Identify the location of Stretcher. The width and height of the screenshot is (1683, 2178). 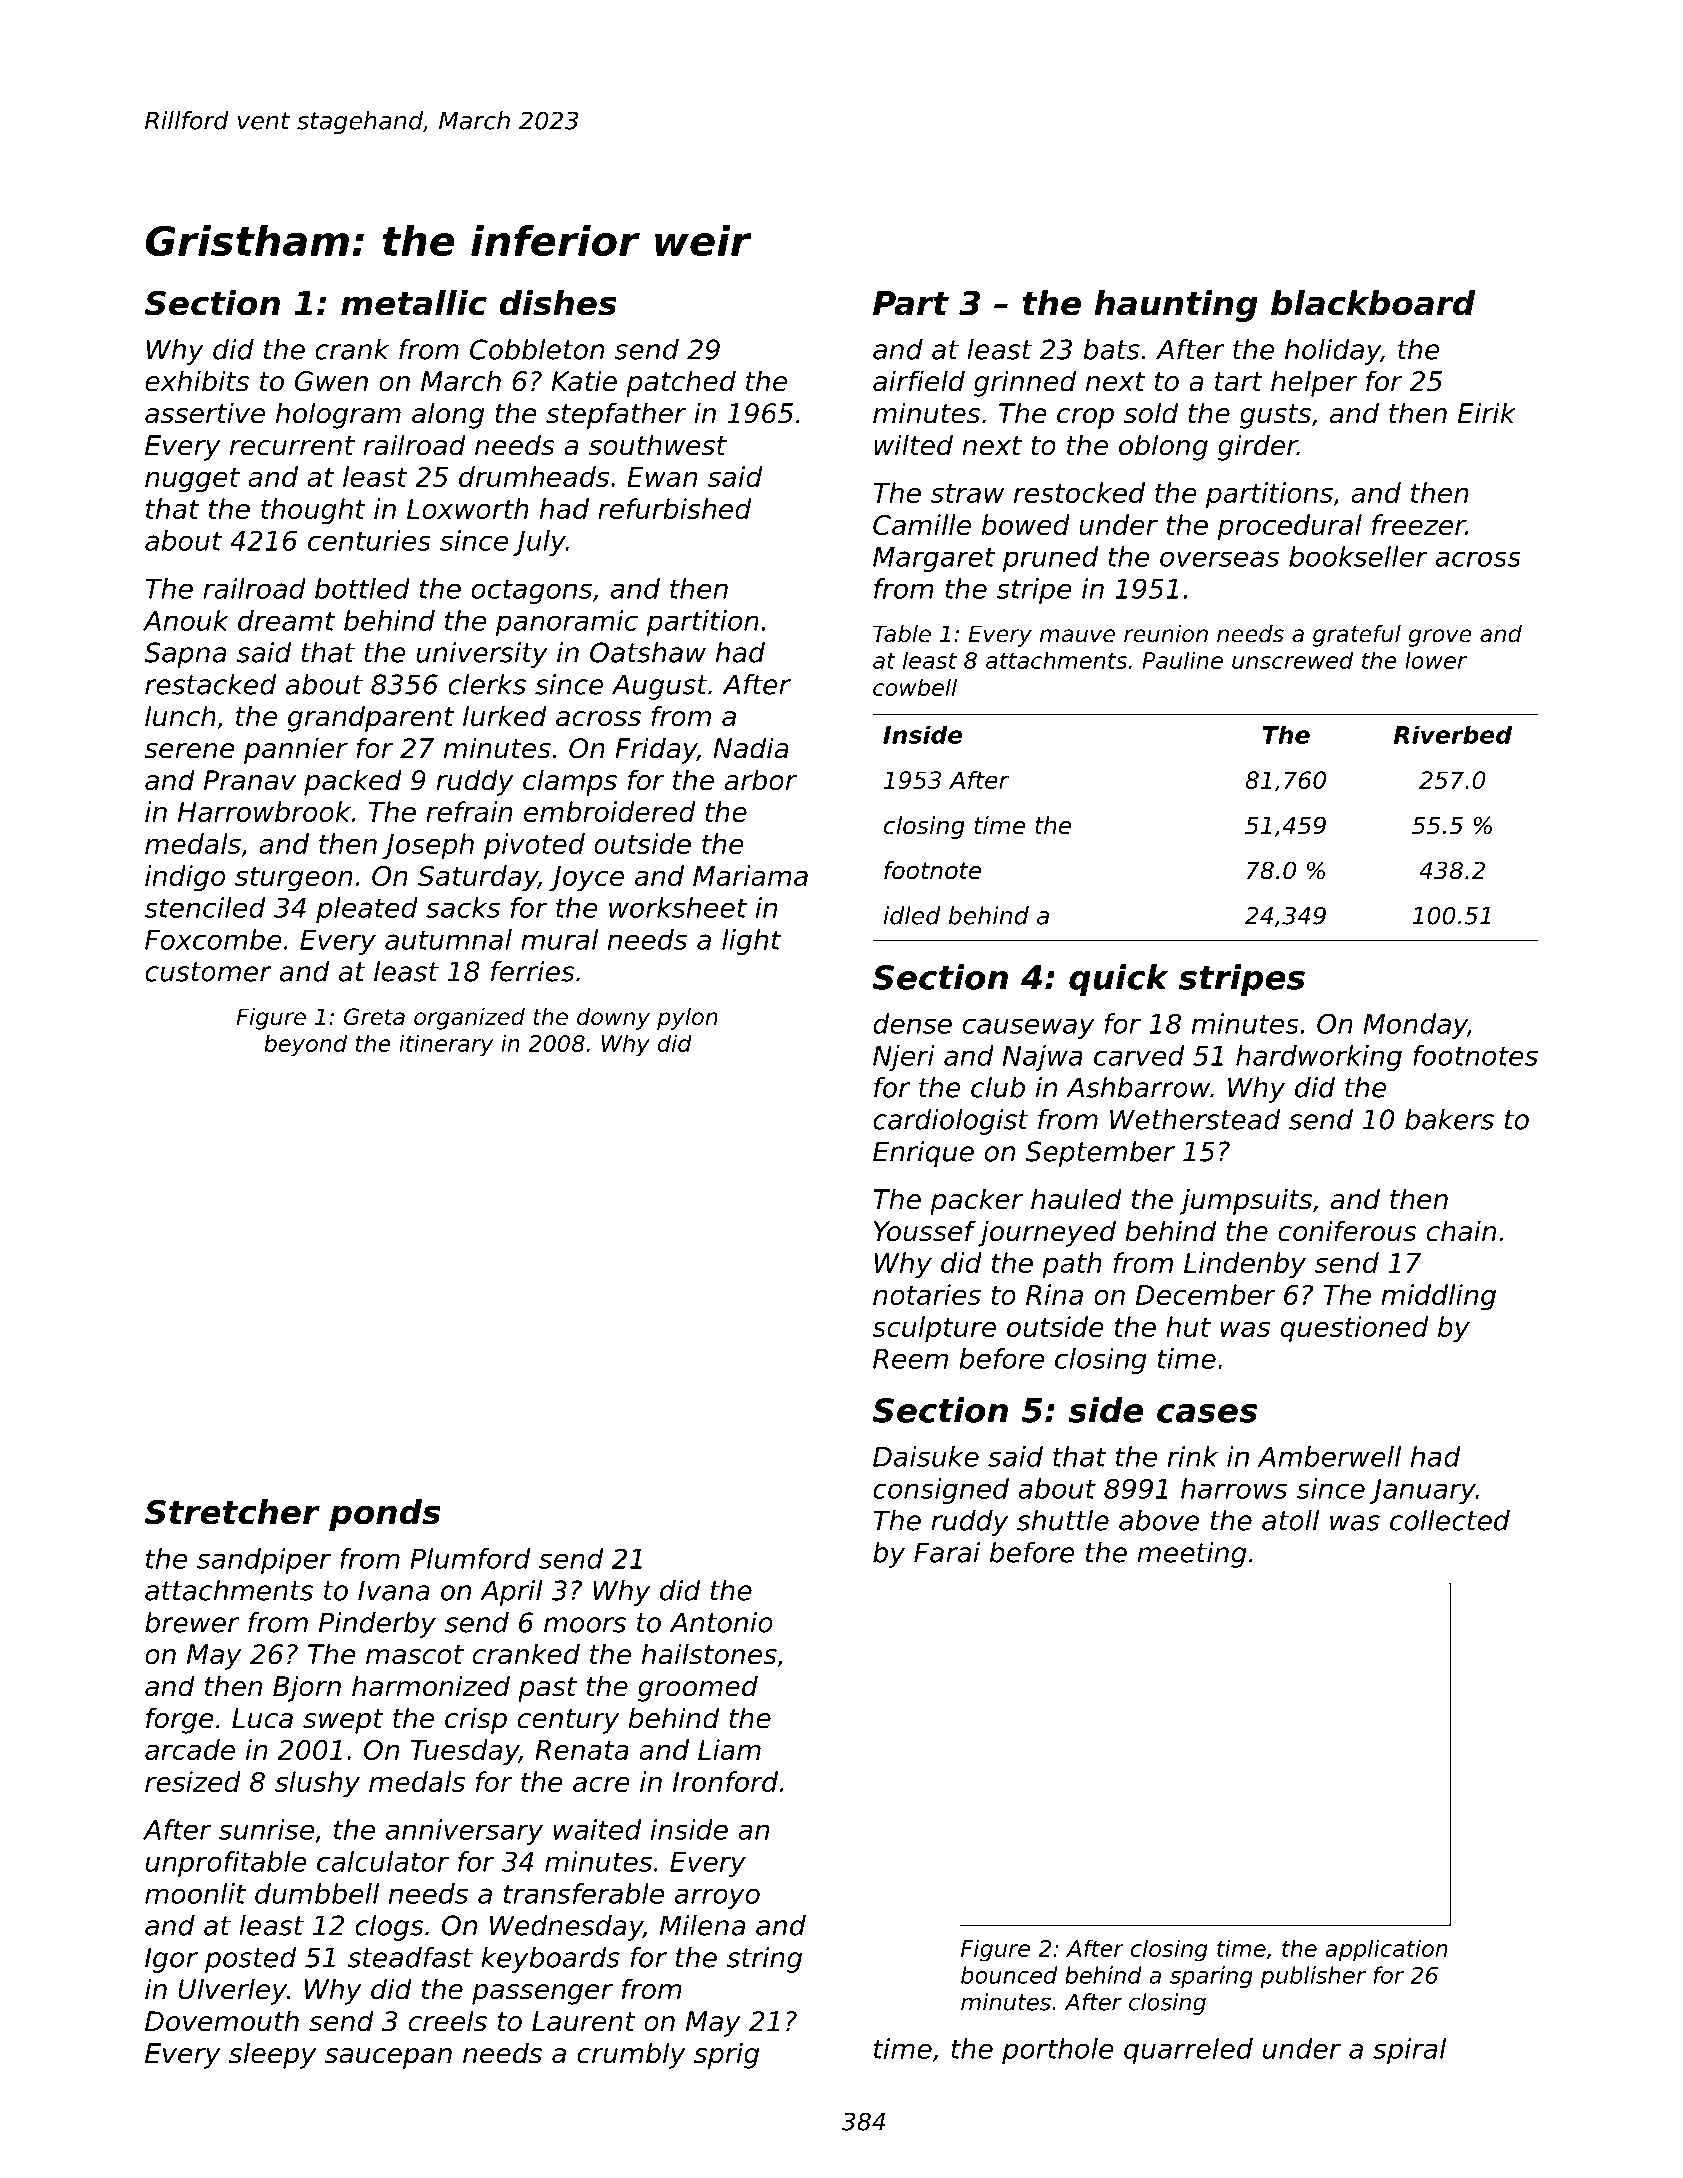
(232, 1512).
